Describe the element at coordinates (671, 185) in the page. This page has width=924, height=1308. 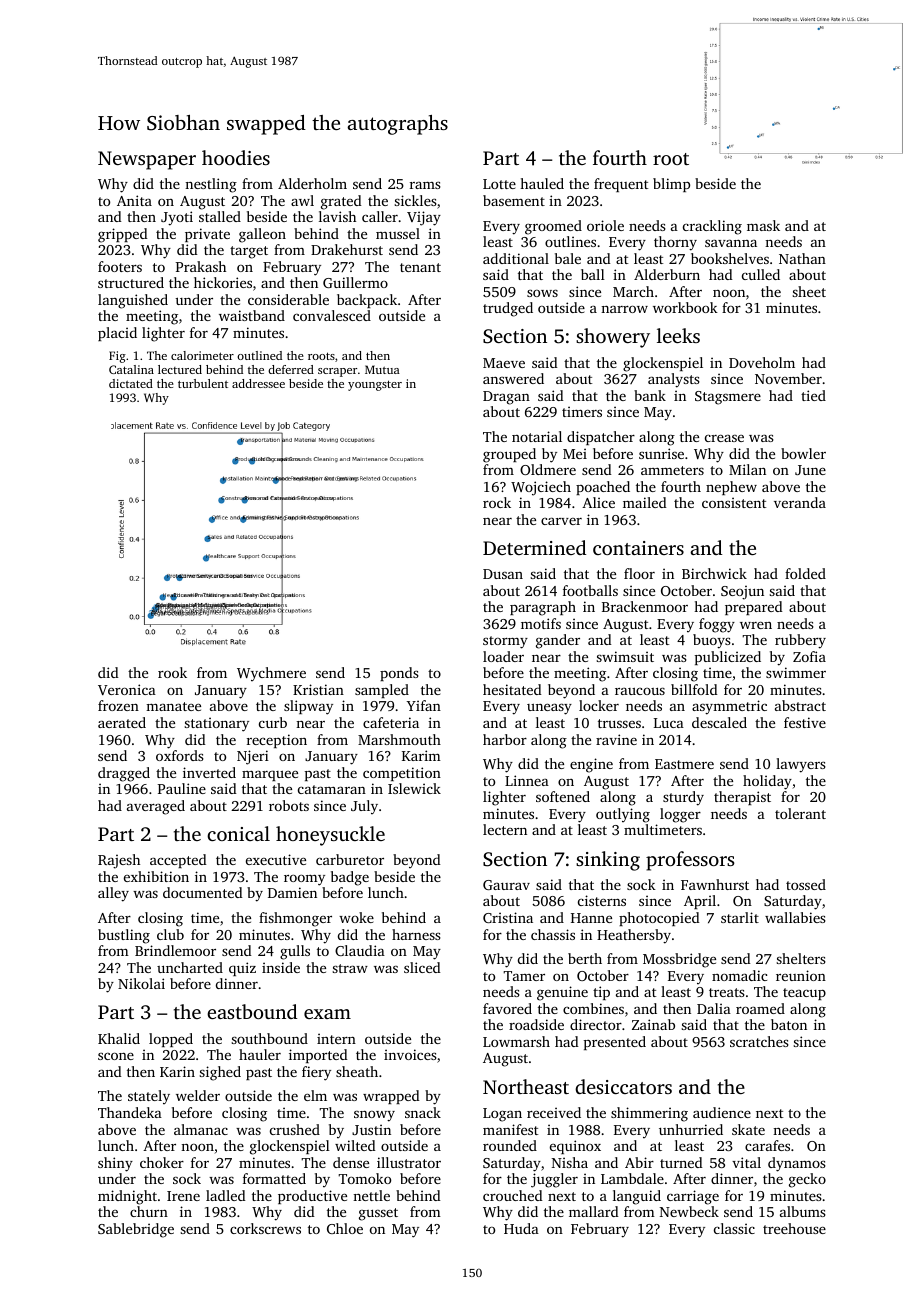
I see `blimp` at that location.
